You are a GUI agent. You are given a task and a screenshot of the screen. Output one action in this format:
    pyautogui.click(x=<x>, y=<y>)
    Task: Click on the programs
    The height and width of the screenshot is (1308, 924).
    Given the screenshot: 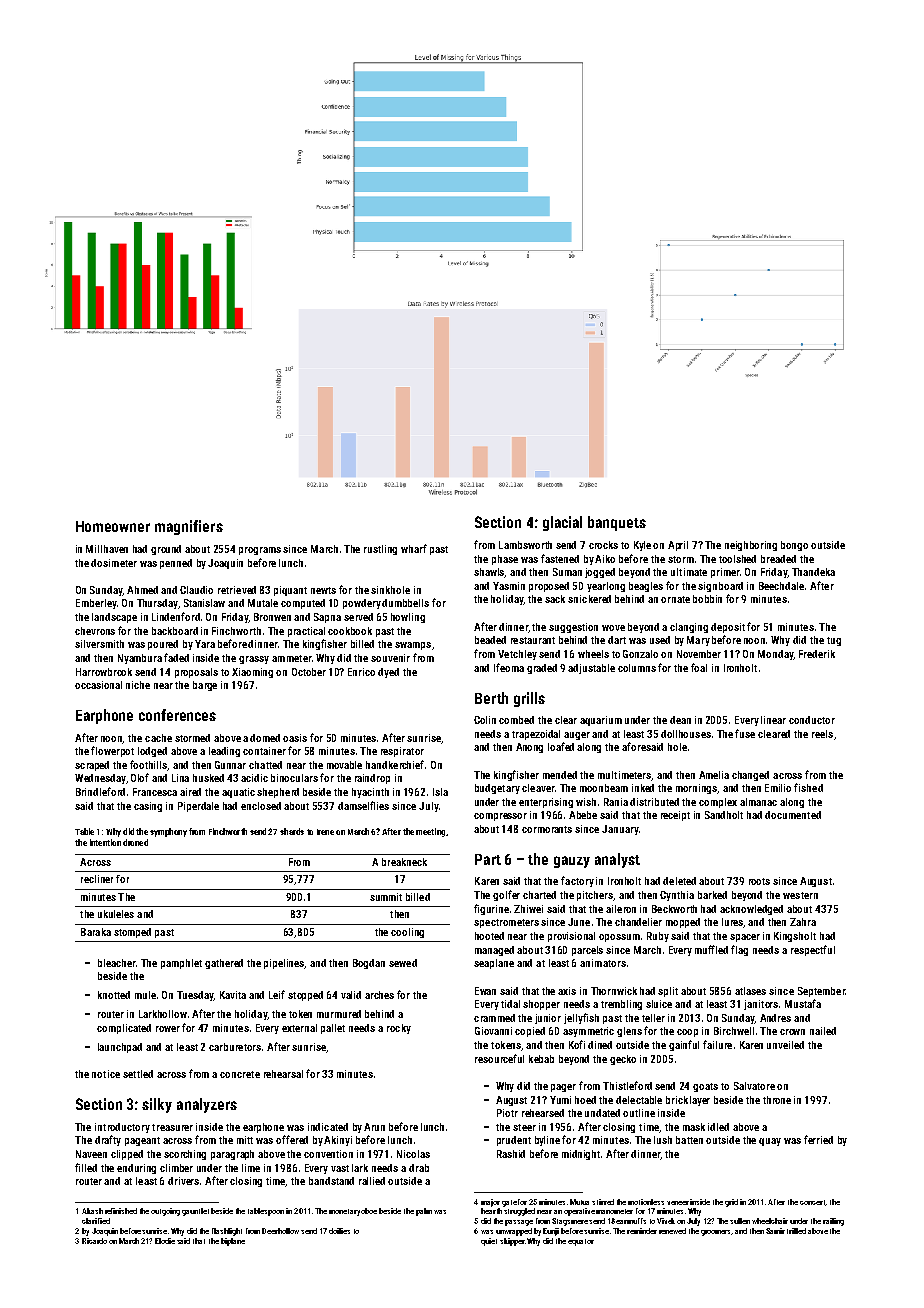 What is the action you would take?
    pyautogui.click(x=260, y=551)
